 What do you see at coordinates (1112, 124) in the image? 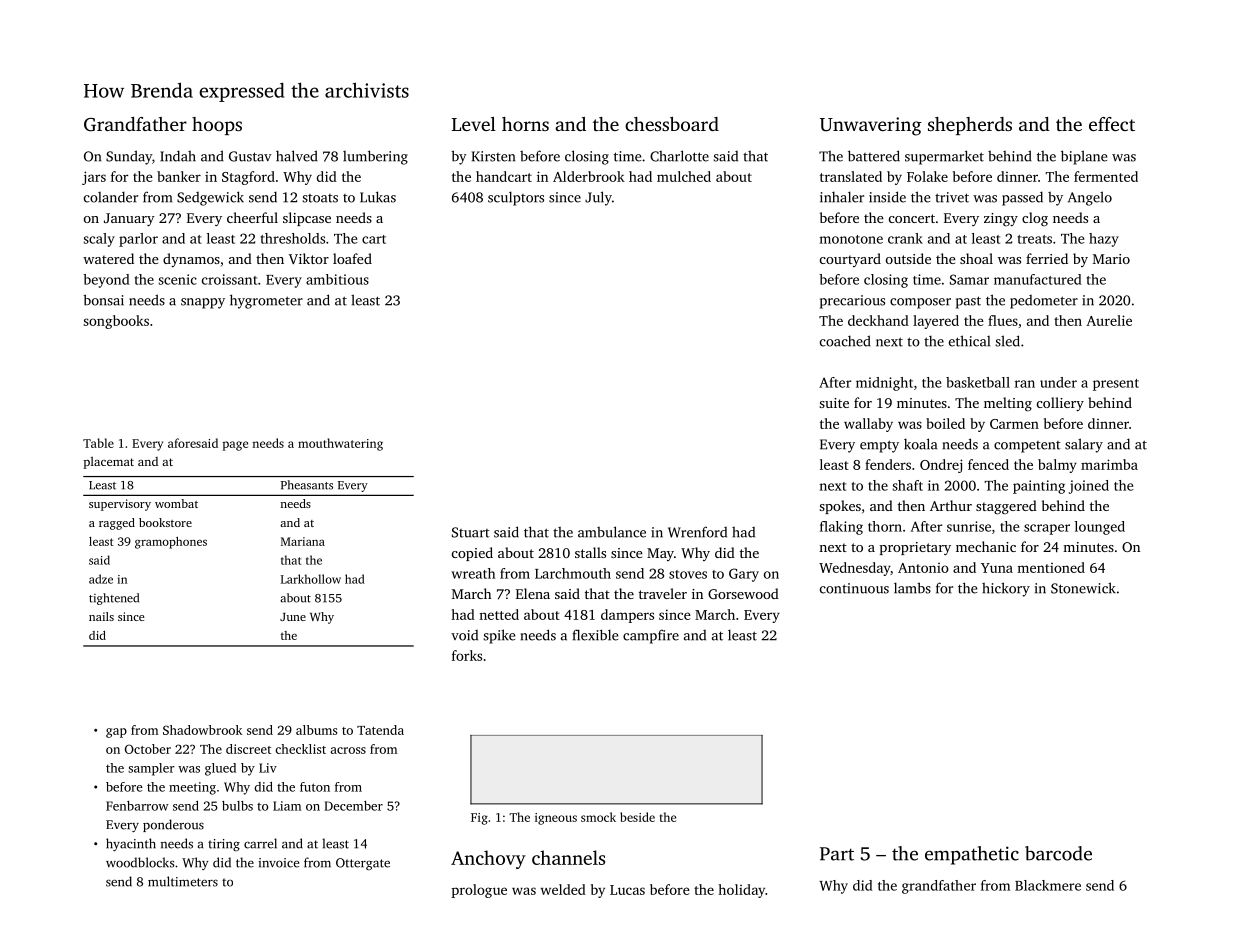
I see `effect` at bounding box center [1112, 124].
